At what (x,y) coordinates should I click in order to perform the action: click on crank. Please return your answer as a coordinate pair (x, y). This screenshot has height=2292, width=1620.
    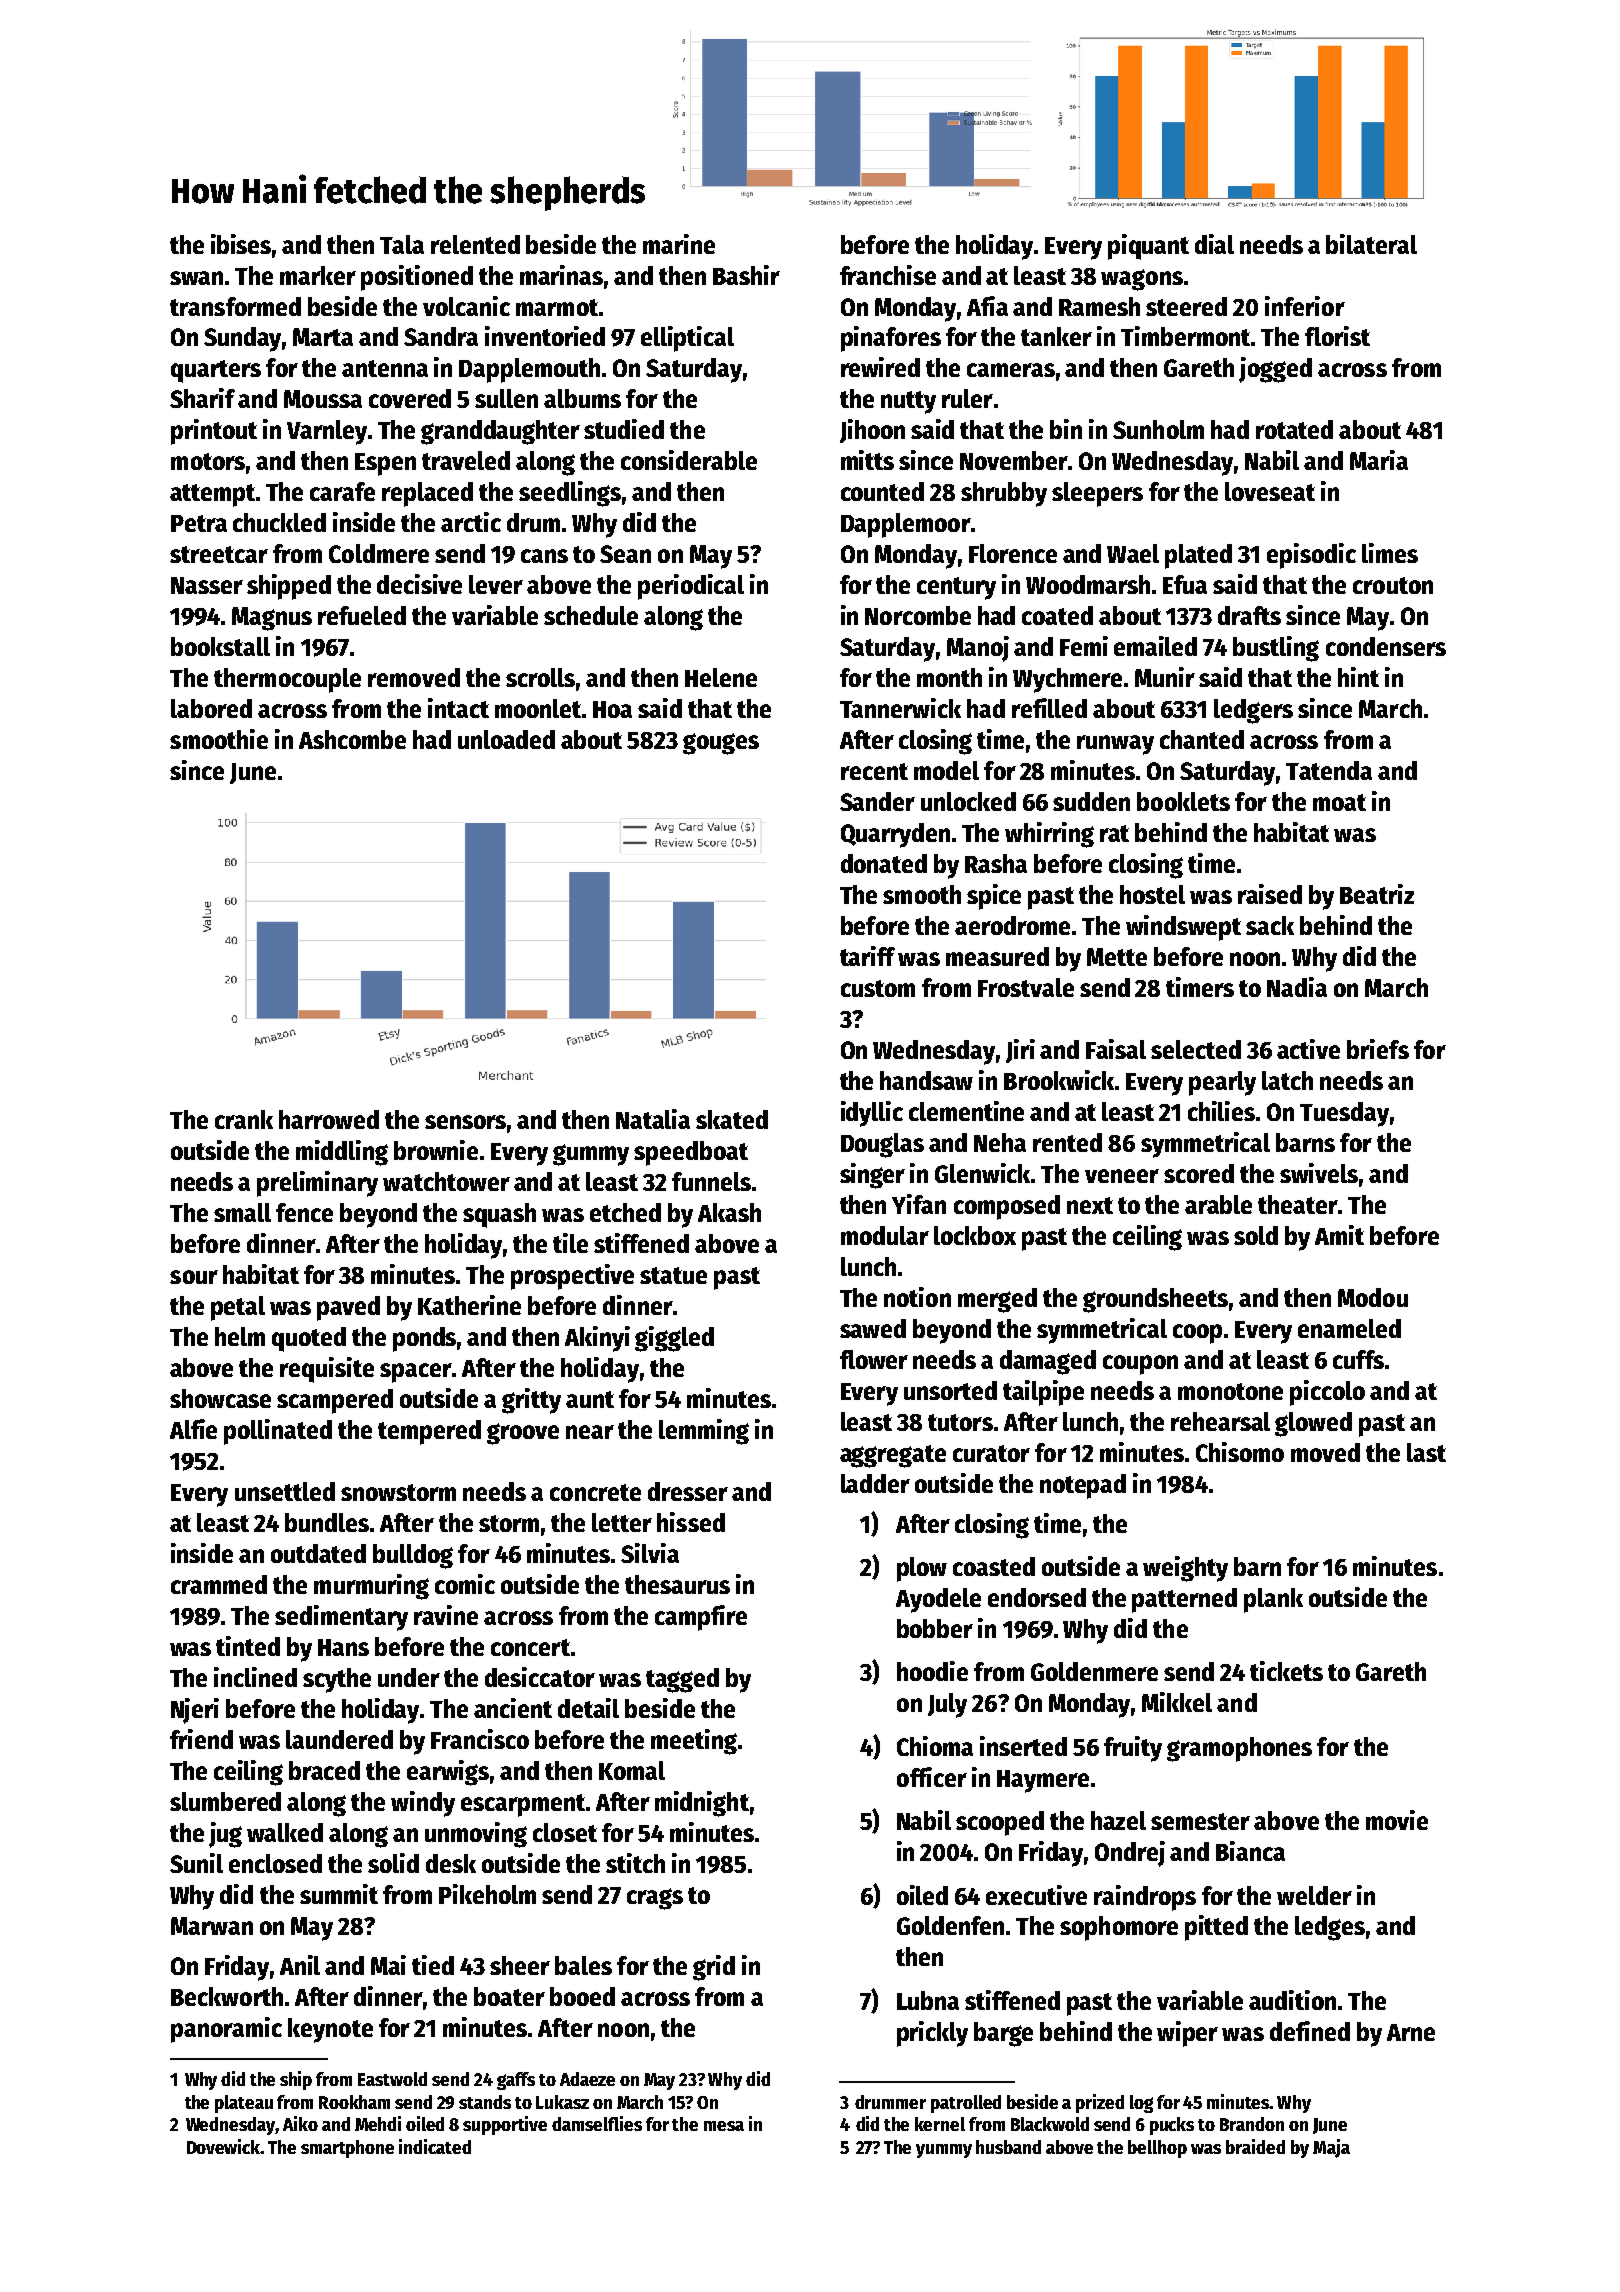
    Looking at the image, I should click on (244, 1119).
